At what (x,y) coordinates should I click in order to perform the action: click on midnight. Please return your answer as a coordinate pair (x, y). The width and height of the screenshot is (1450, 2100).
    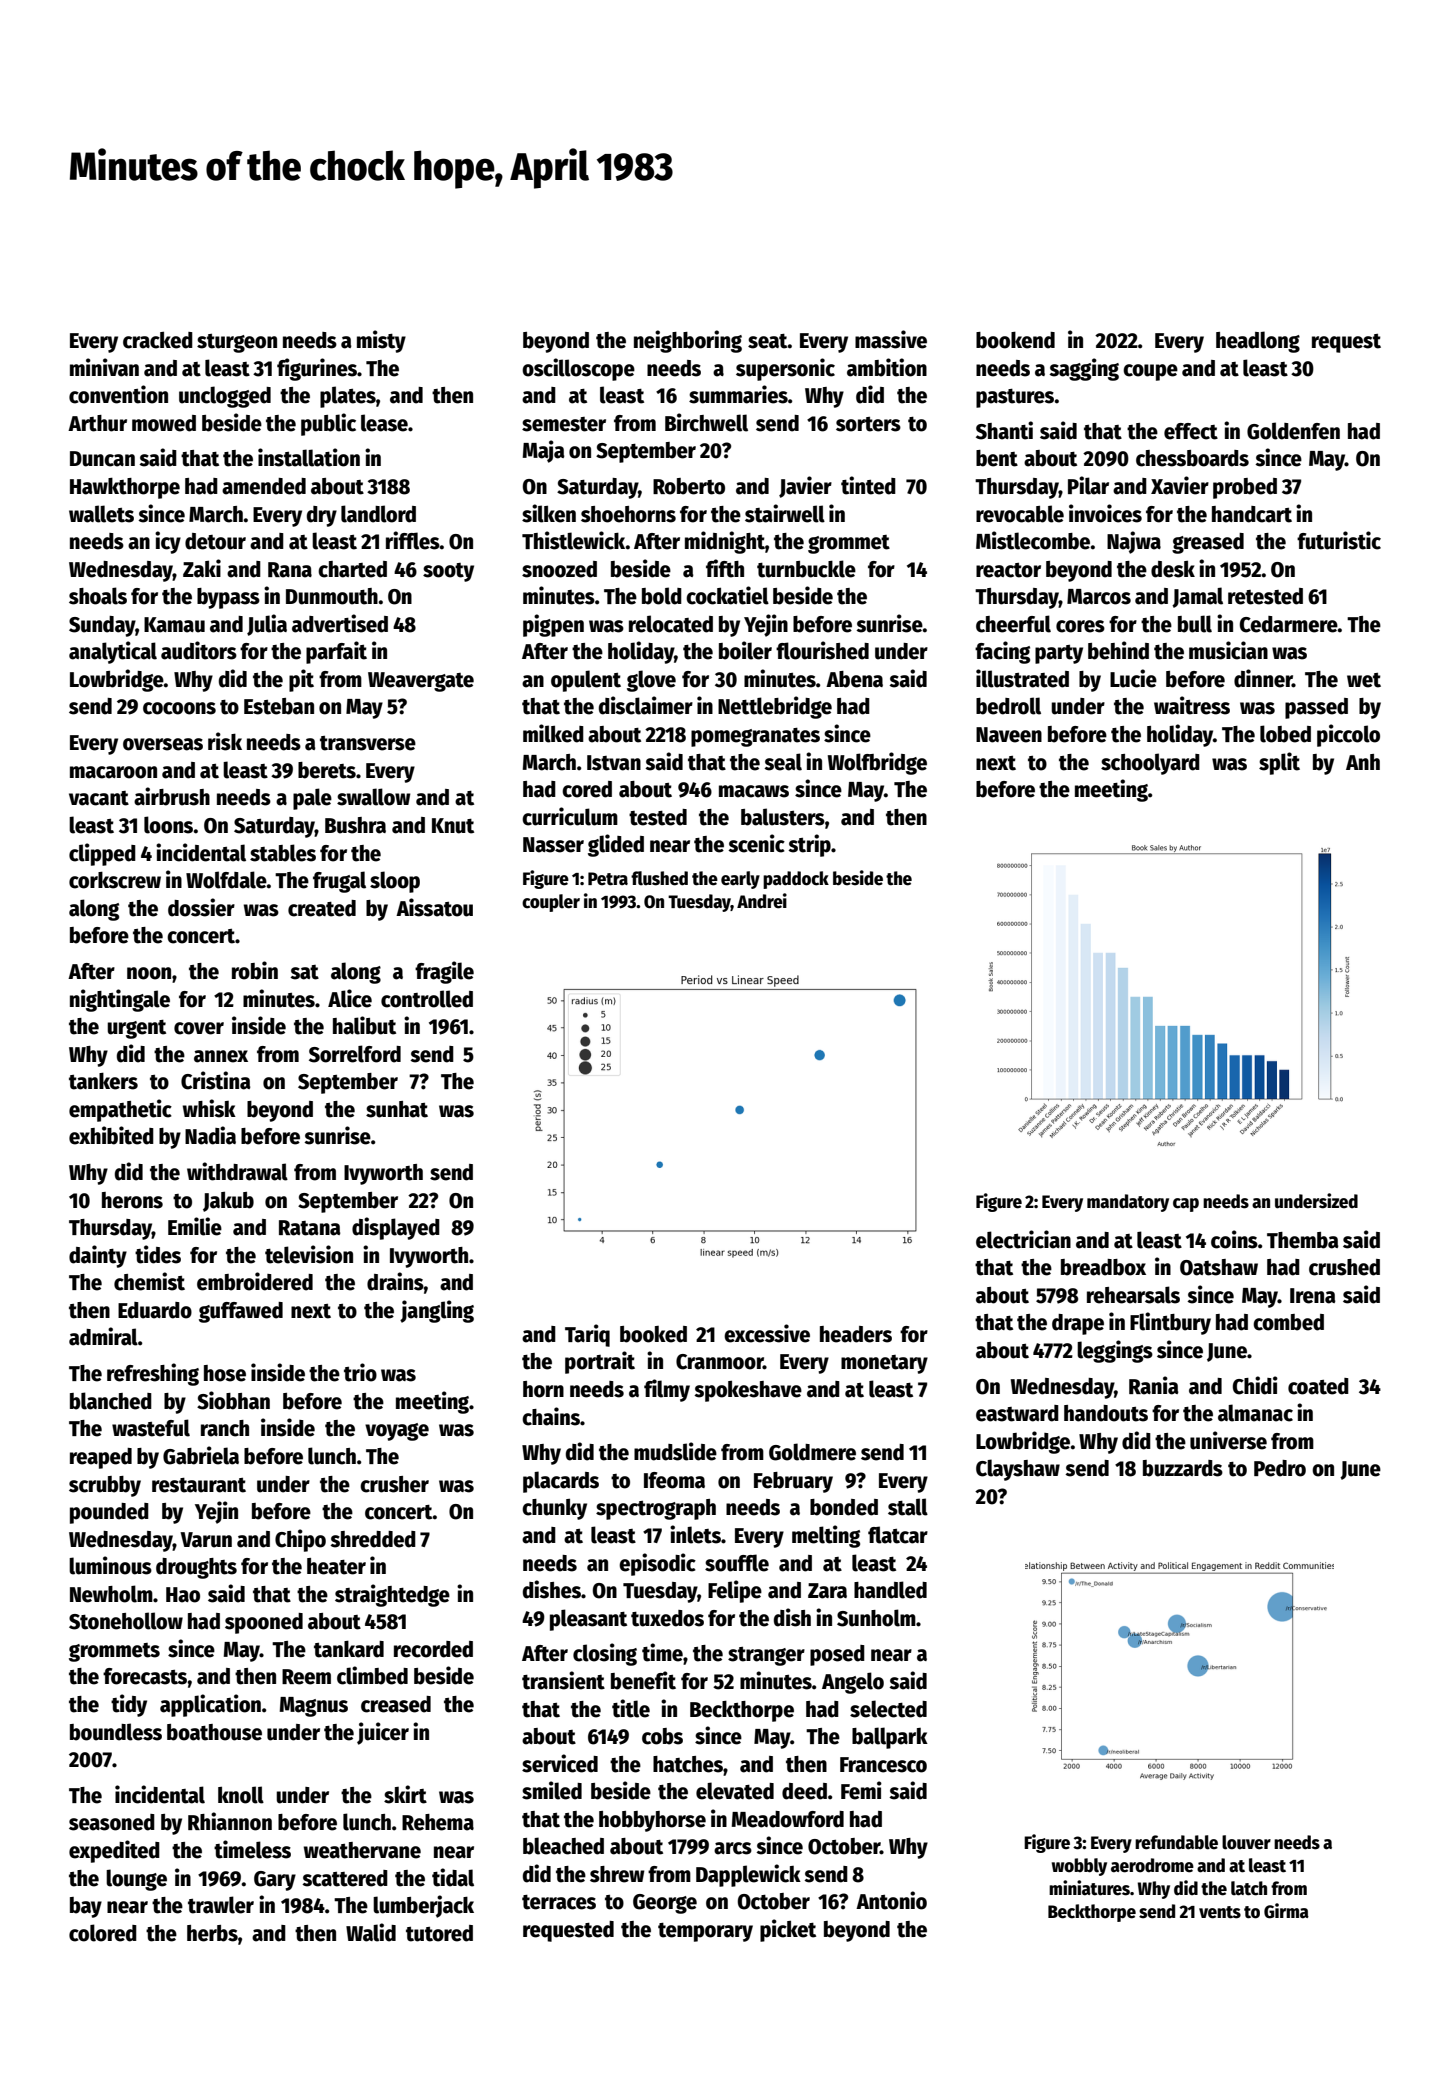
    Looking at the image, I should click on (725, 542).
